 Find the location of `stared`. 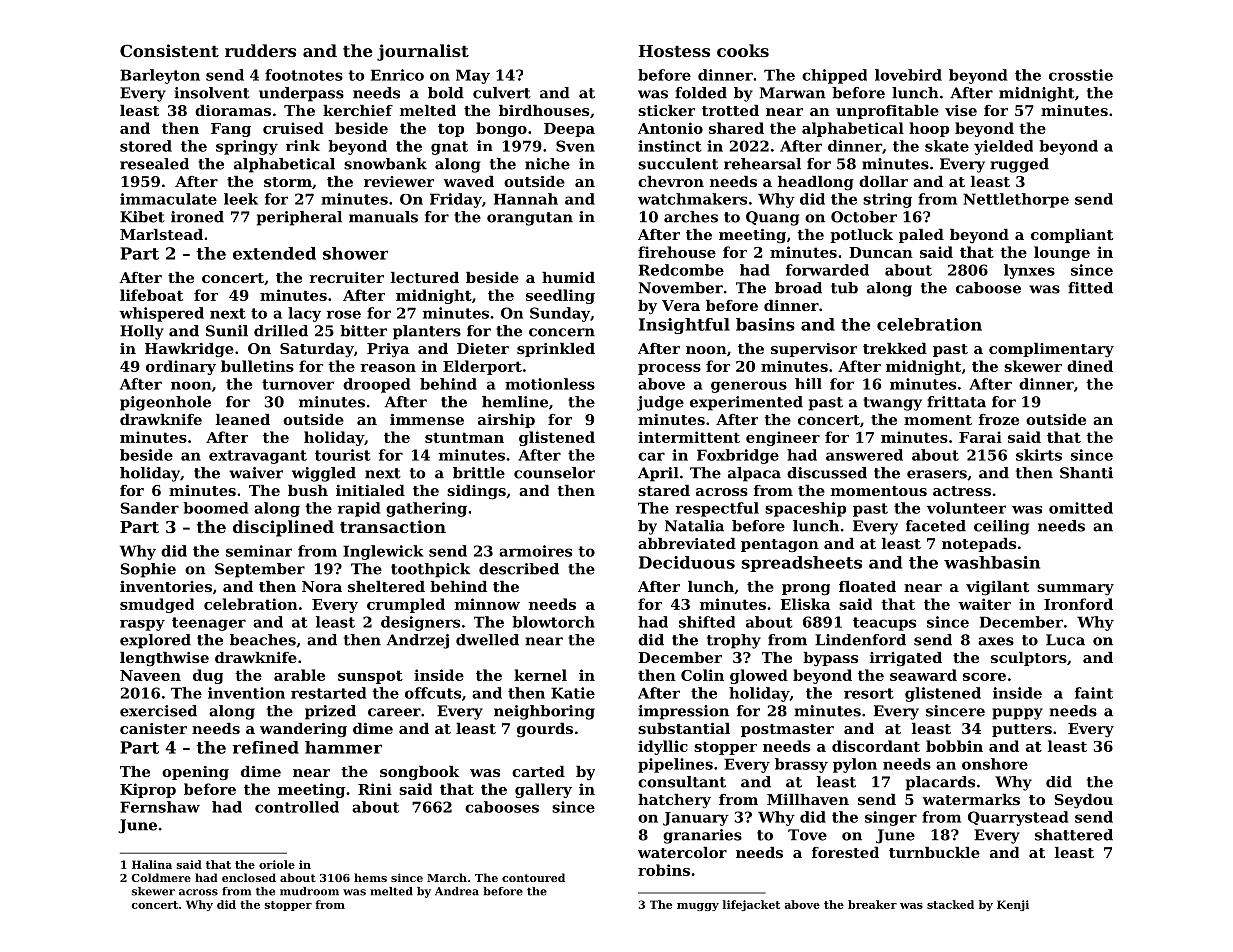

stared is located at coordinates (664, 490).
